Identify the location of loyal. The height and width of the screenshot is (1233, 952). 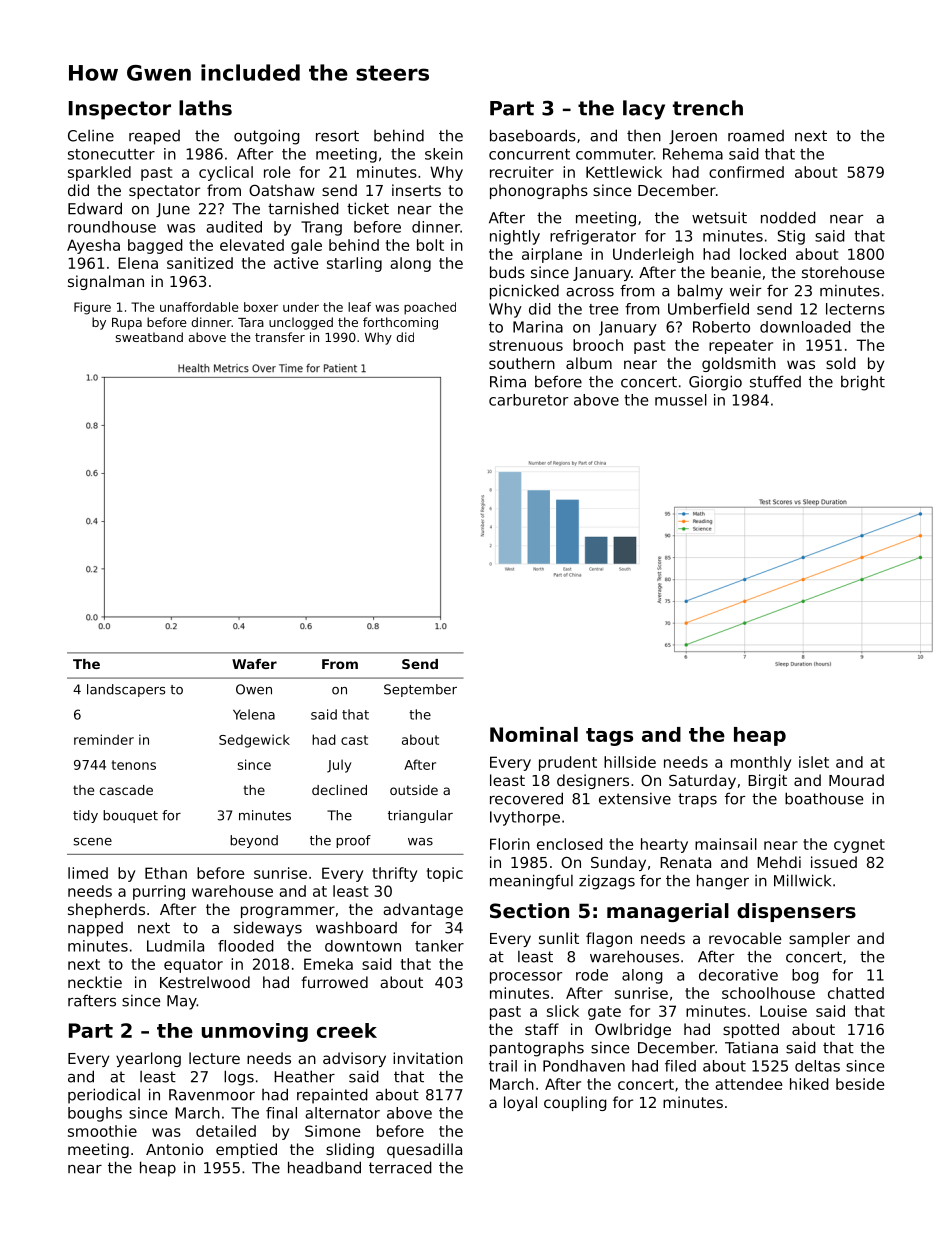
(520, 1103).
